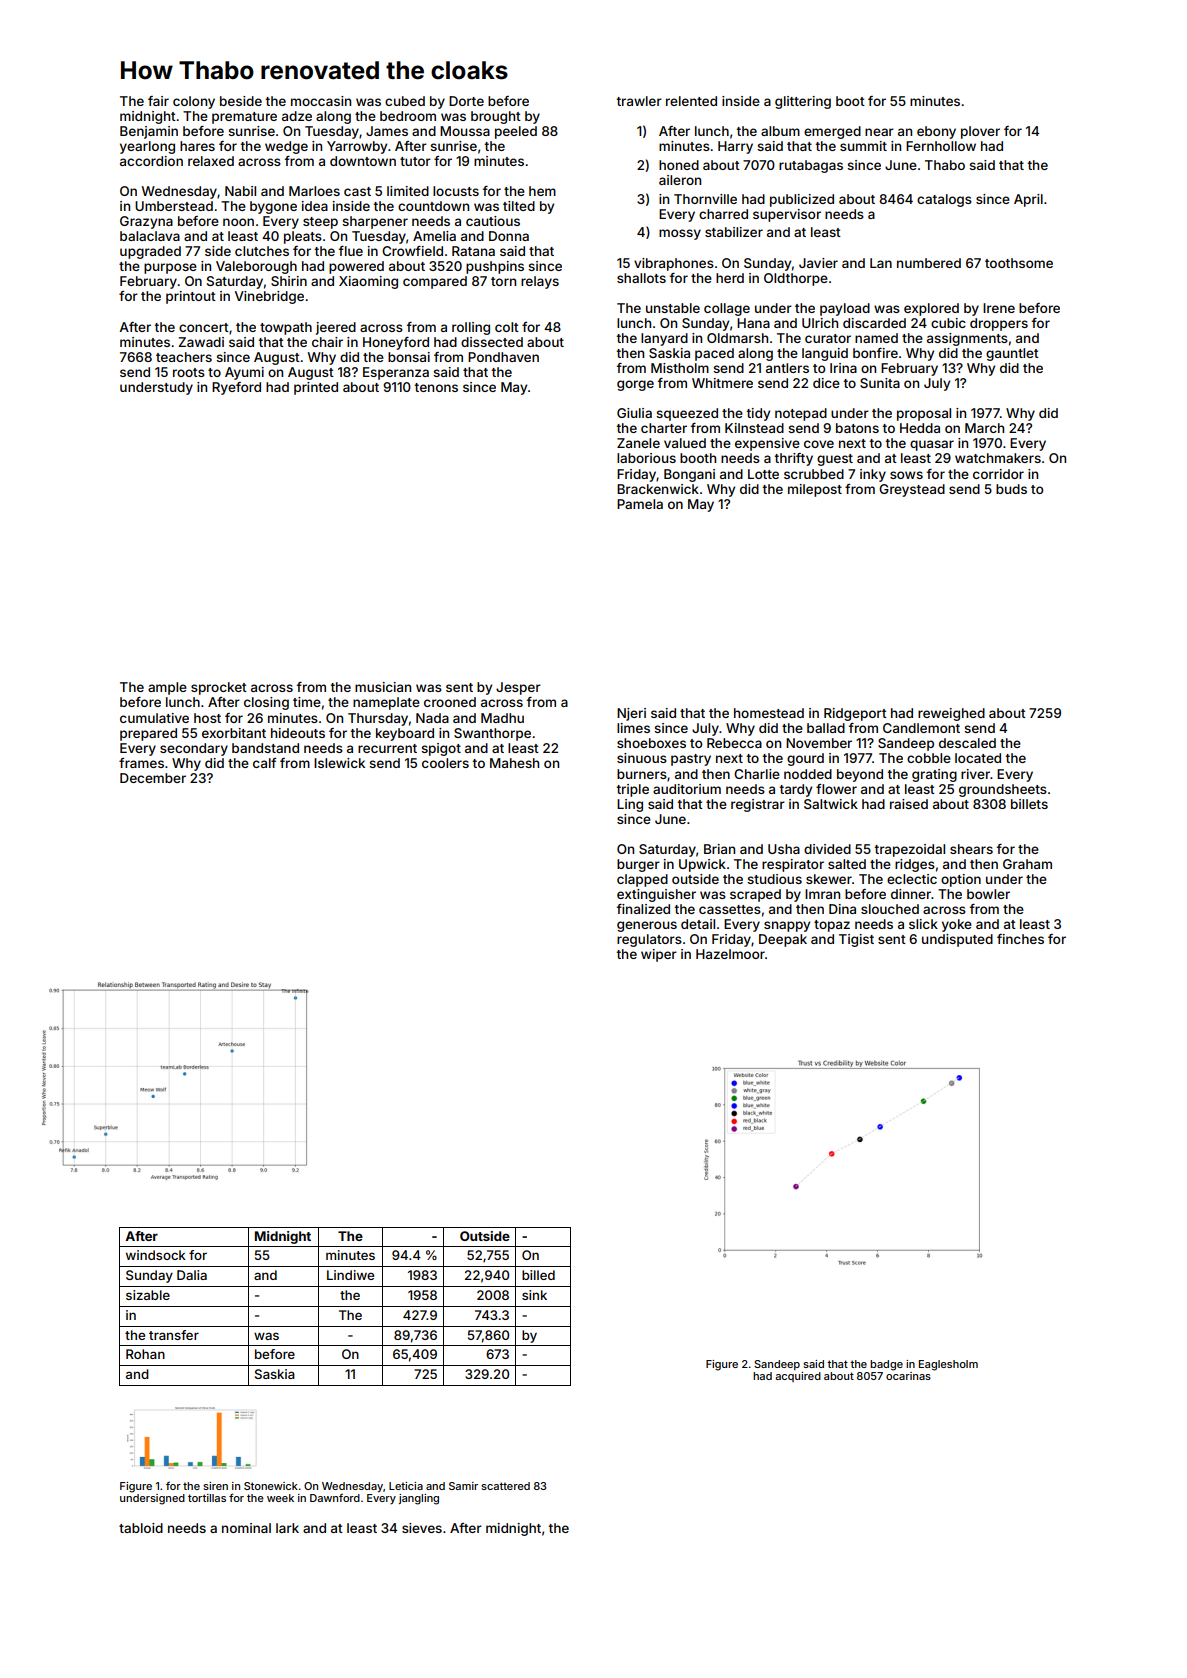 This document has width=1187, height=1678. What do you see at coordinates (149, 132) in the document?
I see `Benjamin` at bounding box center [149, 132].
